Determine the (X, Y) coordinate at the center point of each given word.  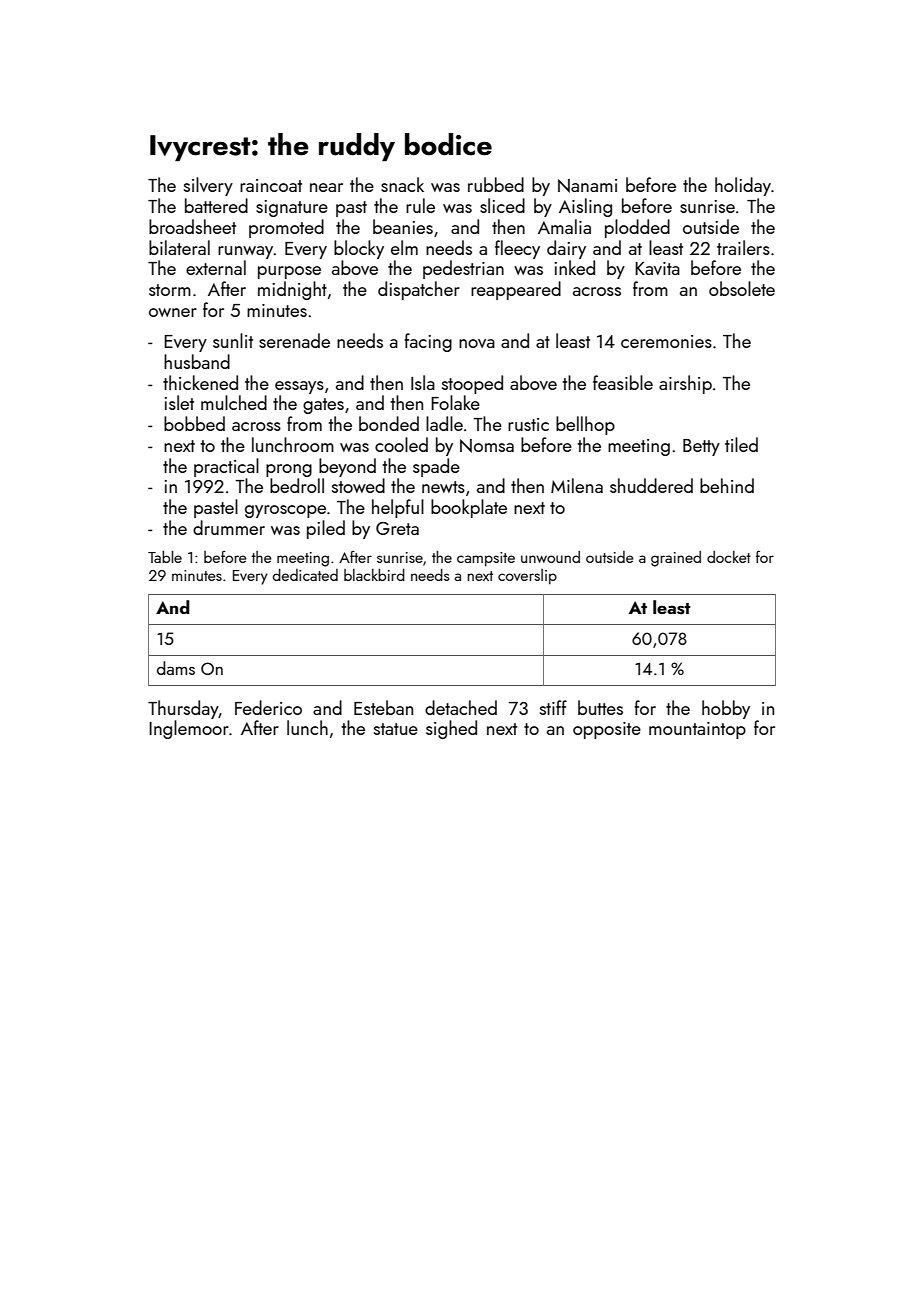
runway (245, 252)
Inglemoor (189, 729)
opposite (607, 730)
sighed (451, 729)
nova (477, 343)
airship (685, 384)
